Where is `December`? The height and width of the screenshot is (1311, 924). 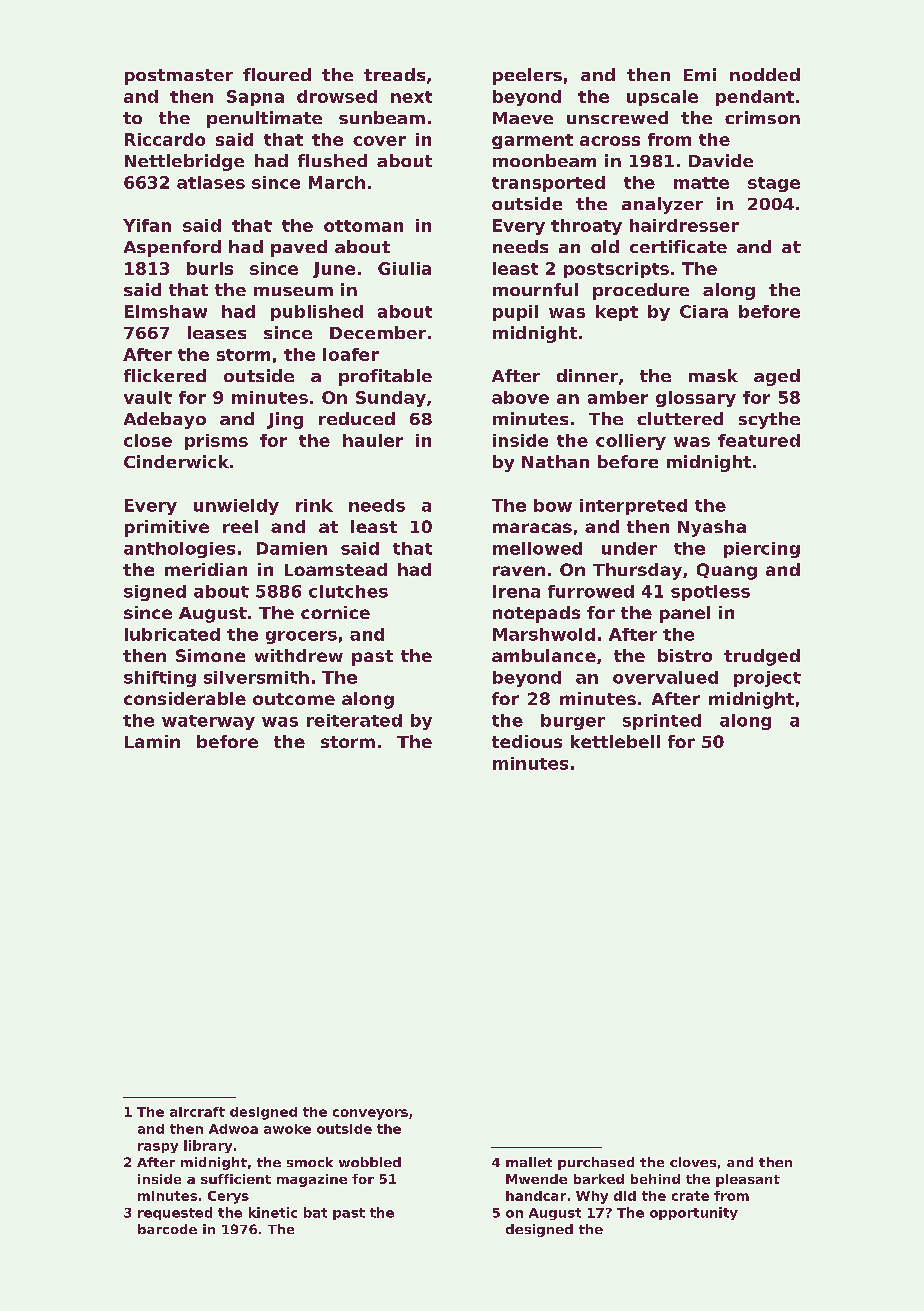
December is located at coordinates (378, 332).
